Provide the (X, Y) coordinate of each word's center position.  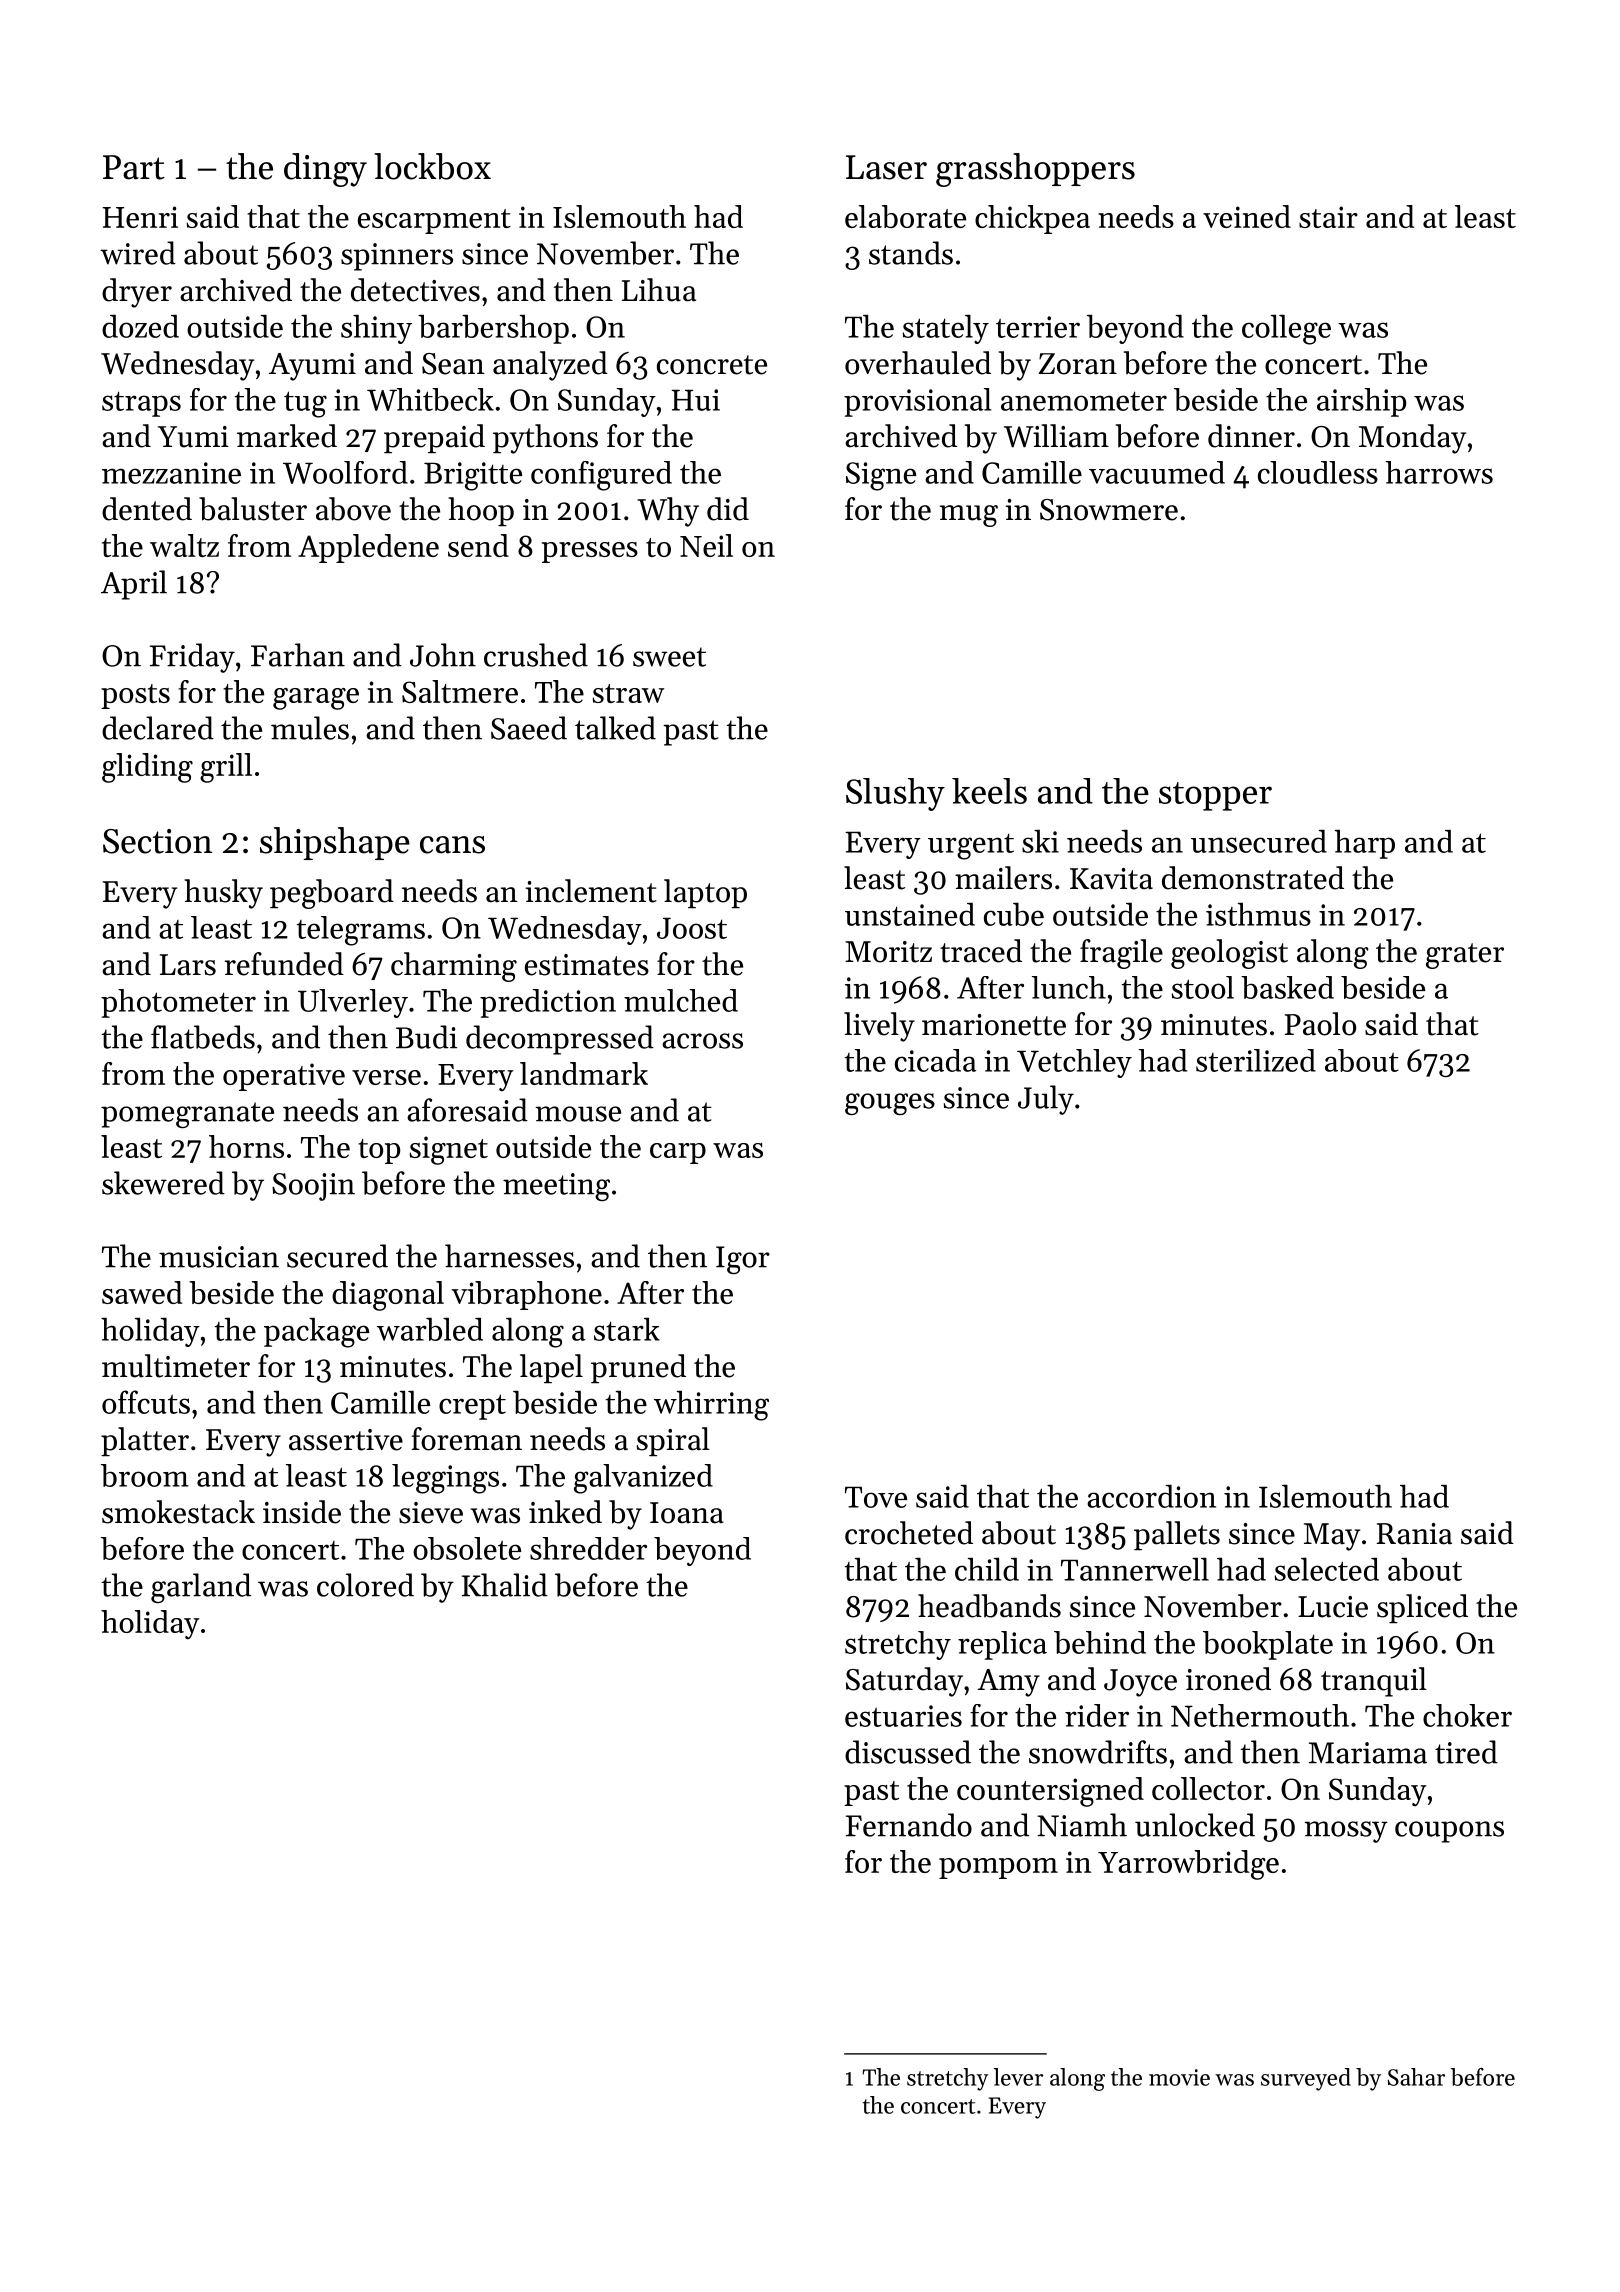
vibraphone (526, 1295)
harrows (1439, 472)
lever (1018, 2077)
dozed (140, 326)
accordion (1151, 1496)
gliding (147, 768)
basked (1287, 987)
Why (668, 512)
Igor (743, 1260)
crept (472, 1407)
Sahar (1416, 2077)
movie (1179, 2077)
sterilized (1256, 1060)
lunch (1069, 987)
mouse (578, 1114)
